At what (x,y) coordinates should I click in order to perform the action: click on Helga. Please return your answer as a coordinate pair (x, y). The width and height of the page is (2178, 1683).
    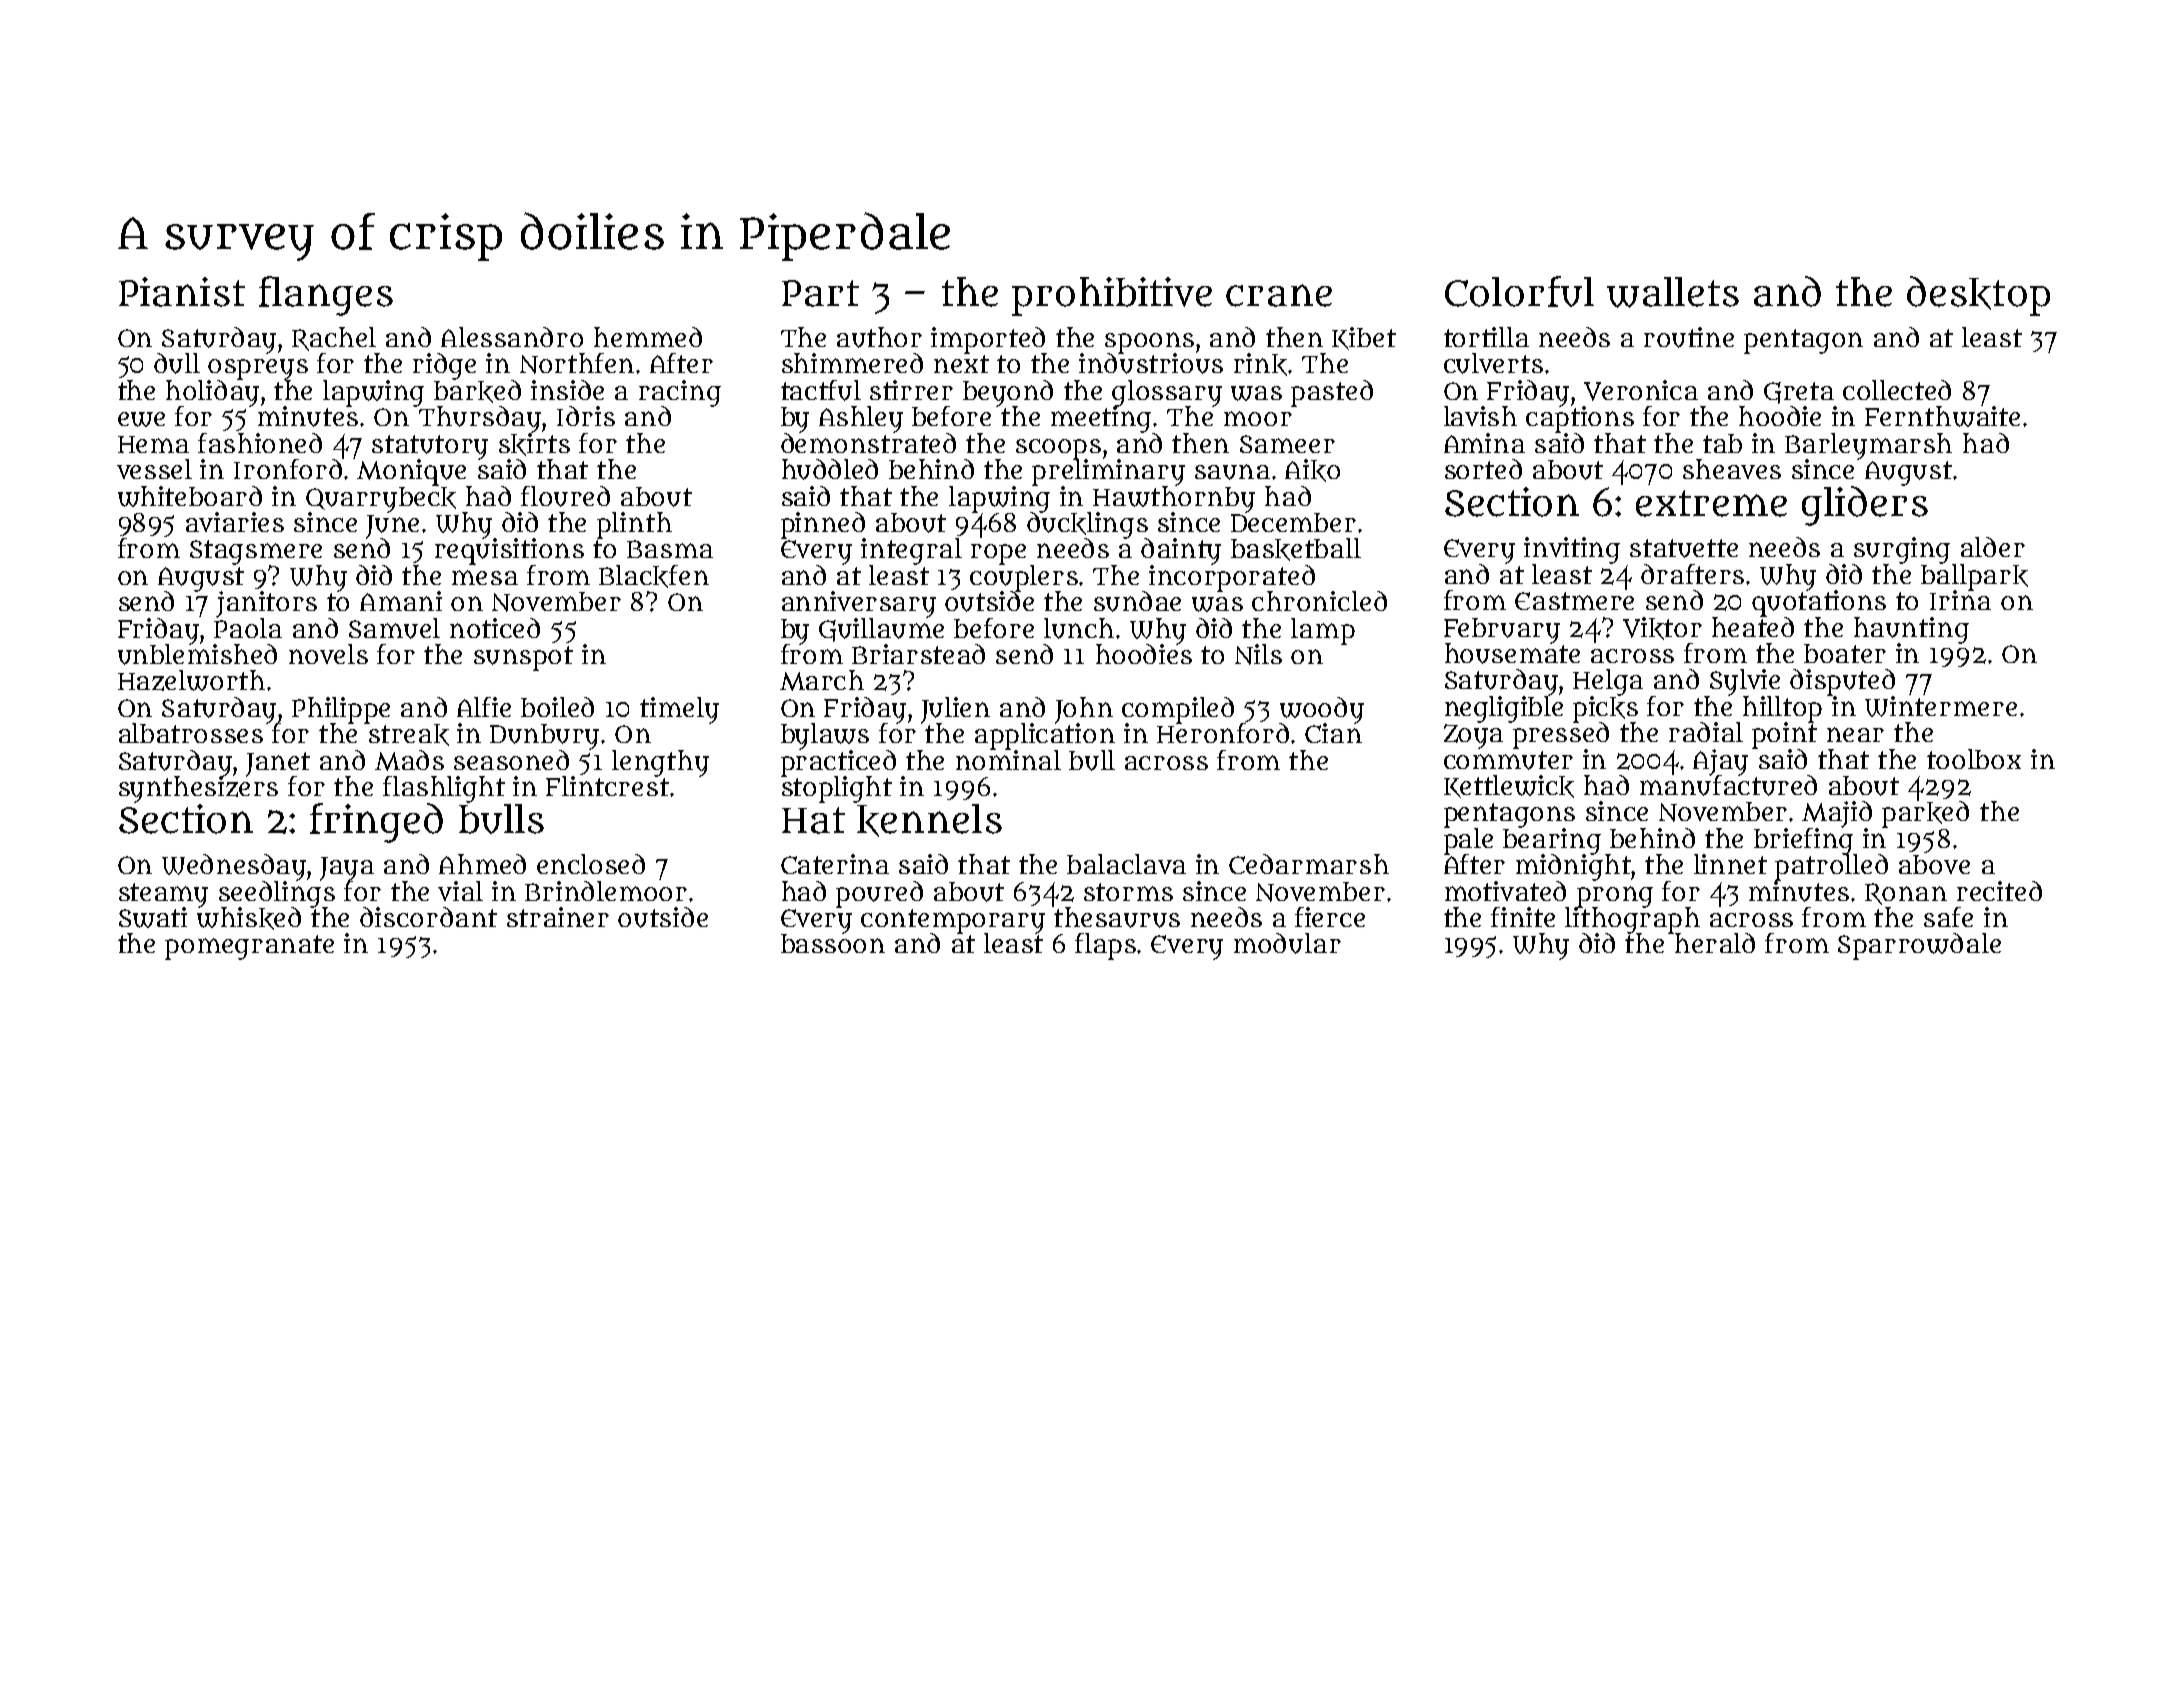
    Looking at the image, I should click on (1608, 682).
